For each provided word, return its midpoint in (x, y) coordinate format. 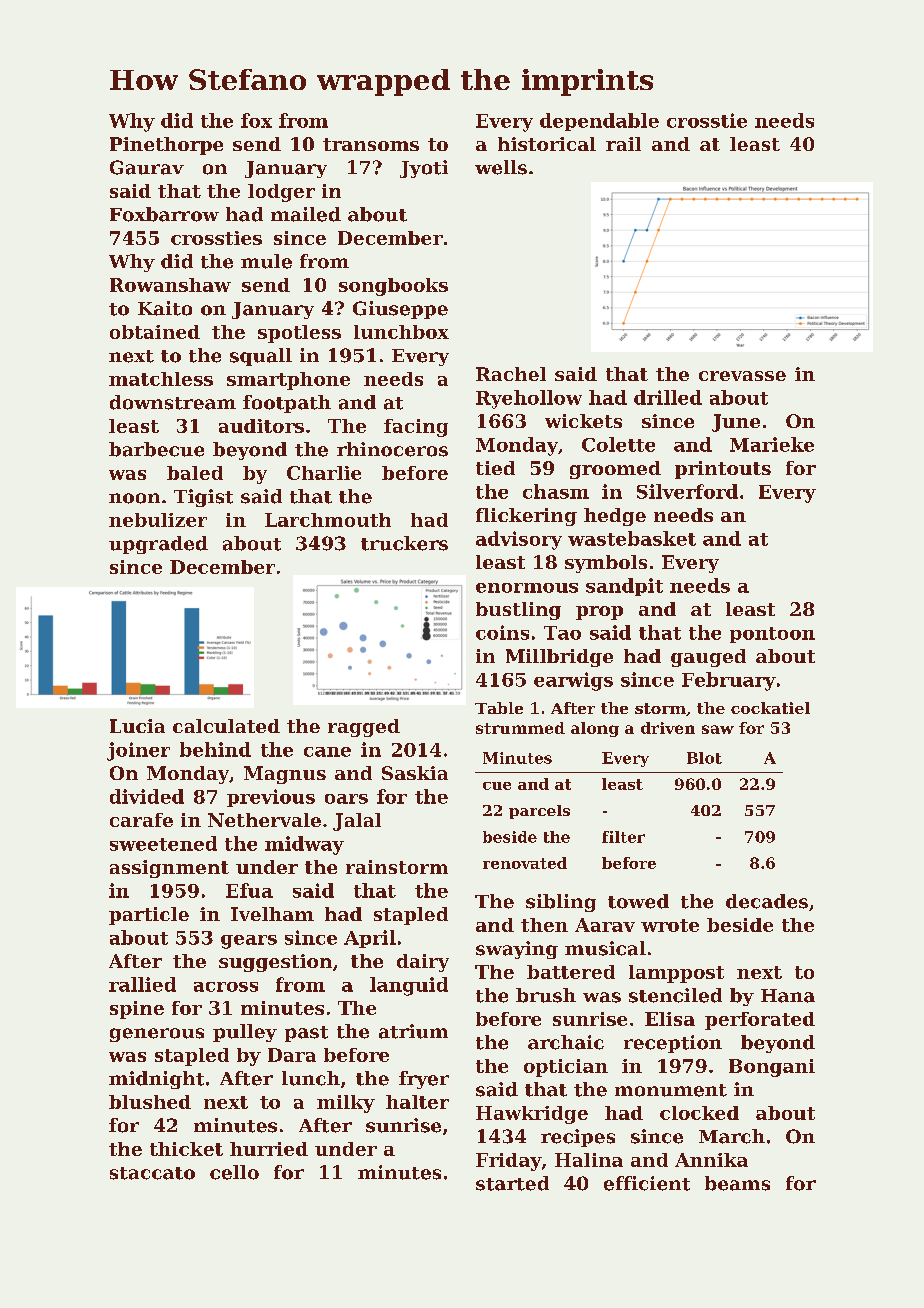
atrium (413, 1031)
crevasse (742, 376)
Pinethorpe (166, 146)
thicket (186, 1149)
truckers (404, 543)
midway (304, 845)
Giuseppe (400, 310)
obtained (155, 332)
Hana (788, 996)
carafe (141, 820)
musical (605, 948)
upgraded (158, 545)
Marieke (772, 444)
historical (547, 144)
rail (623, 144)
